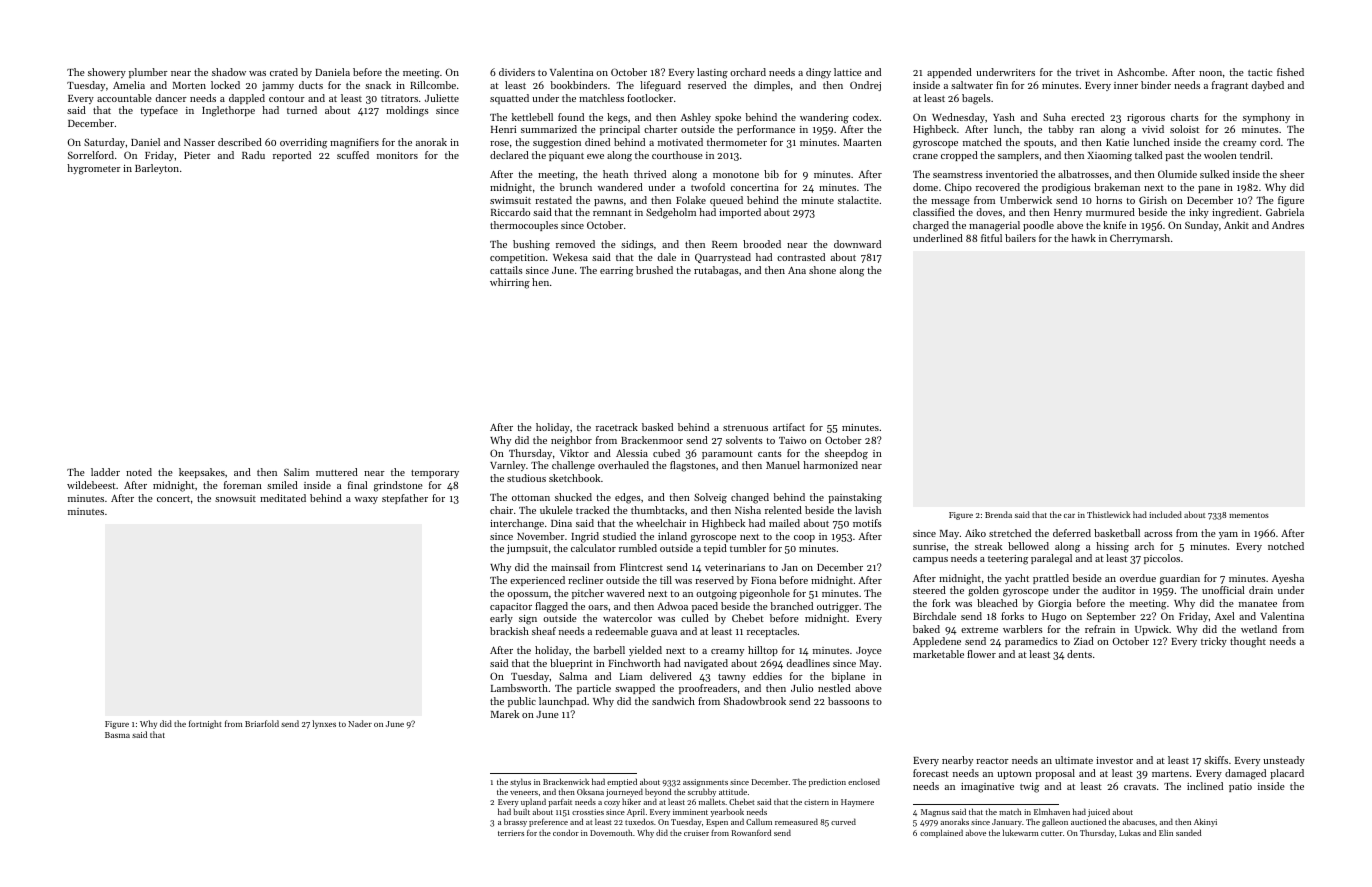 This screenshot has height=887, width=1372. I want to click on terriers, so click(511, 833).
